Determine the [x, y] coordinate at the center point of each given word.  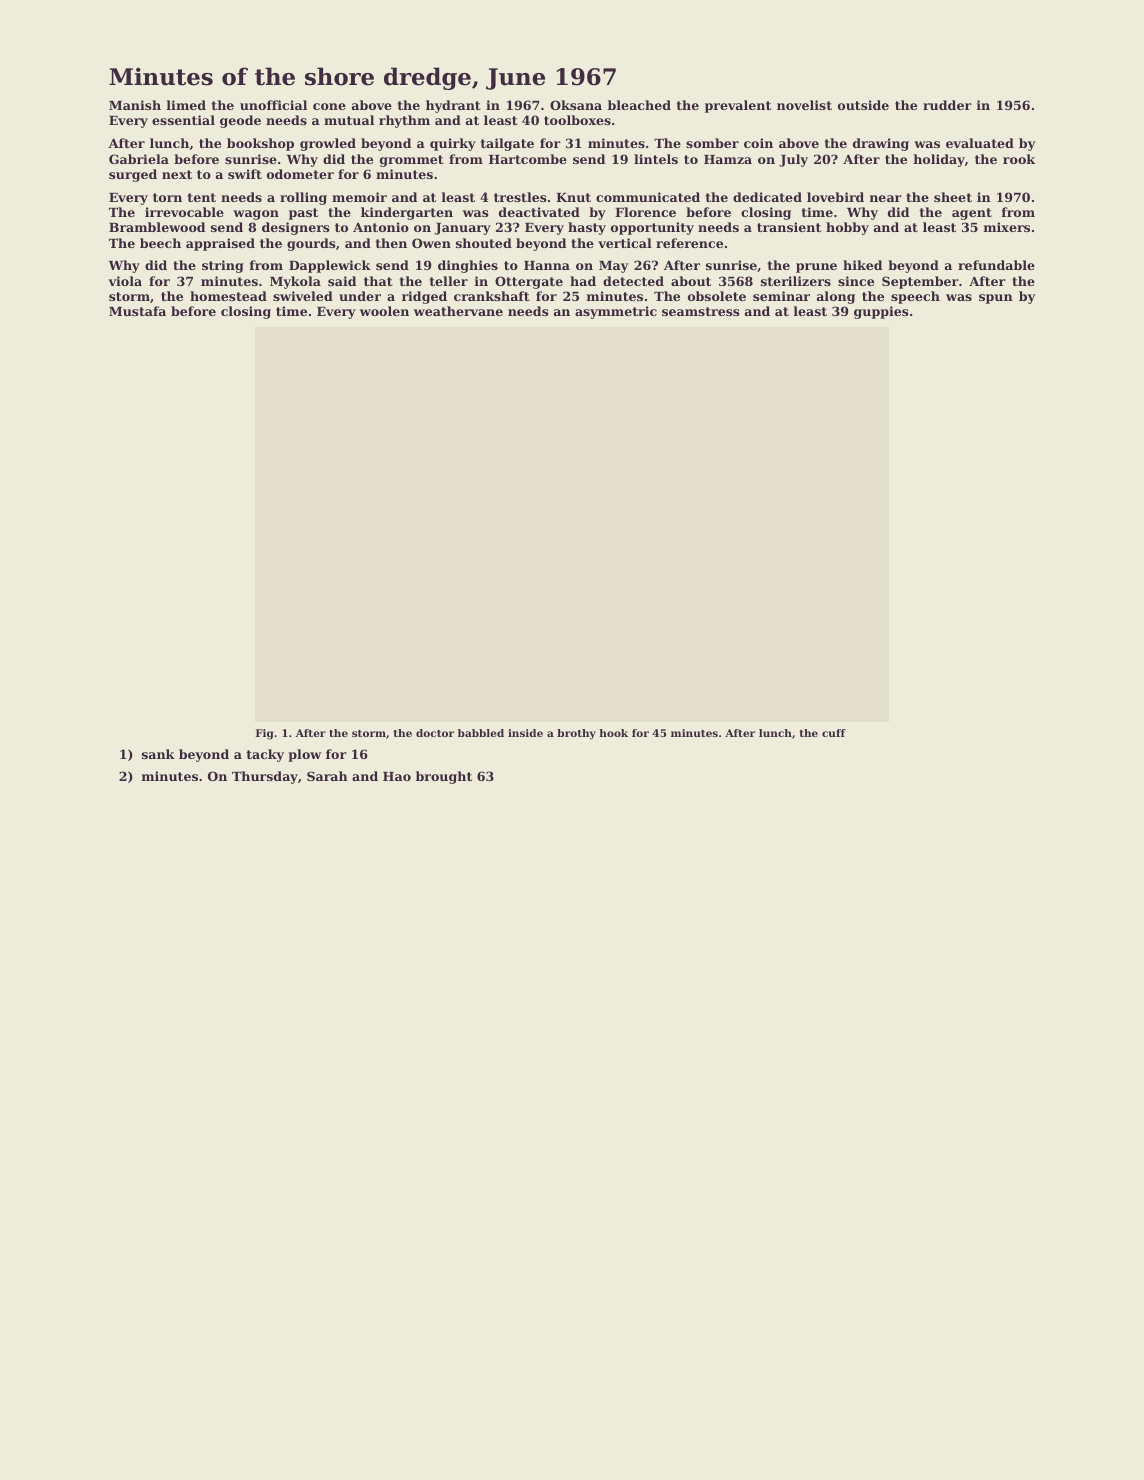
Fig [264, 734]
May [613, 267]
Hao [397, 776]
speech [915, 297]
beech [160, 243]
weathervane [458, 311]
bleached [639, 105]
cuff [834, 733]
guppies [881, 312]
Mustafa [137, 311]
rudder [947, 105]
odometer [300, 174]
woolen [384, 311]
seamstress [700, 311]
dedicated [767, 197]
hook [613, 733]
